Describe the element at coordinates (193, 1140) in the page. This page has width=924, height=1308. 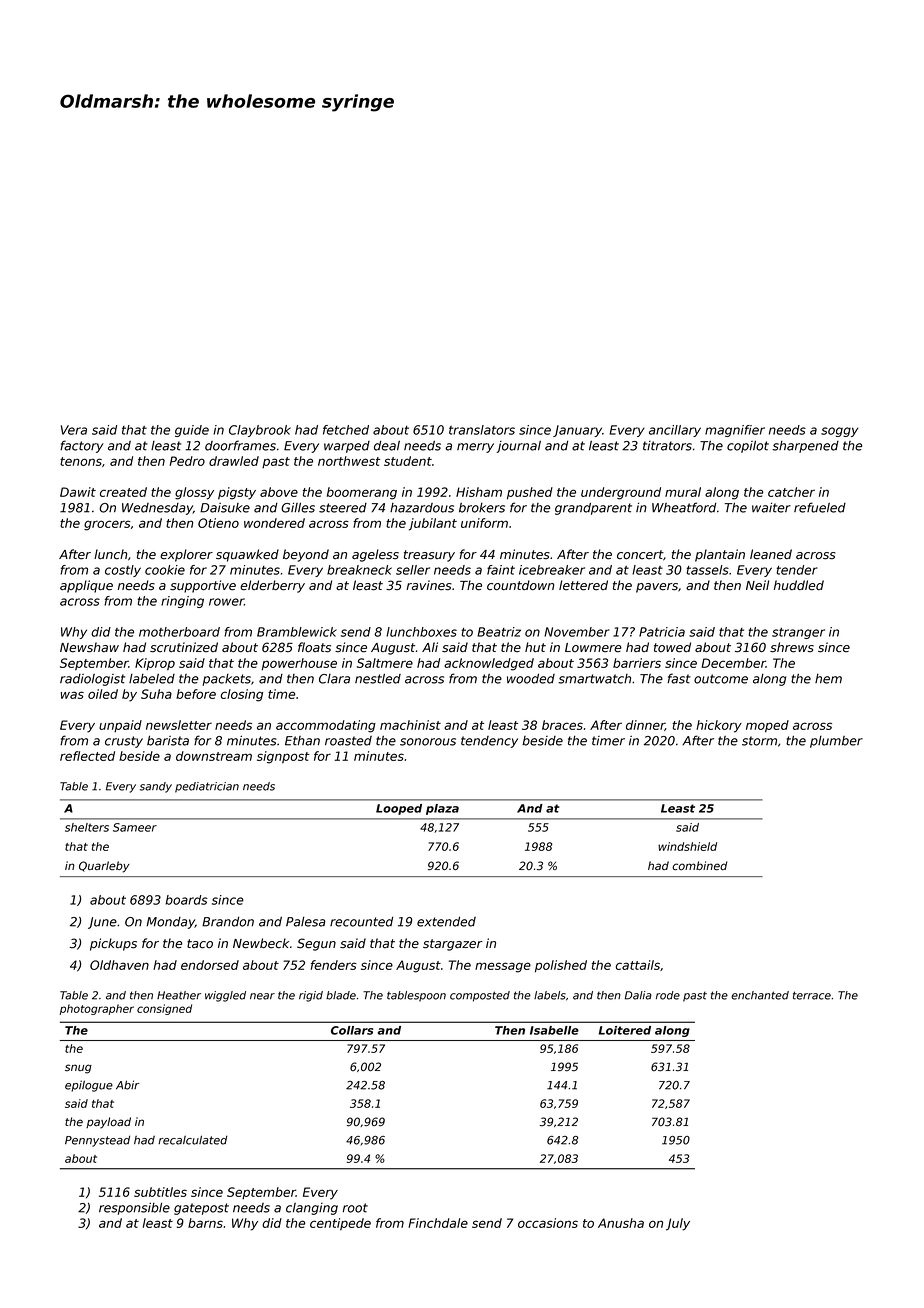
I see `recalculated` at that location.
